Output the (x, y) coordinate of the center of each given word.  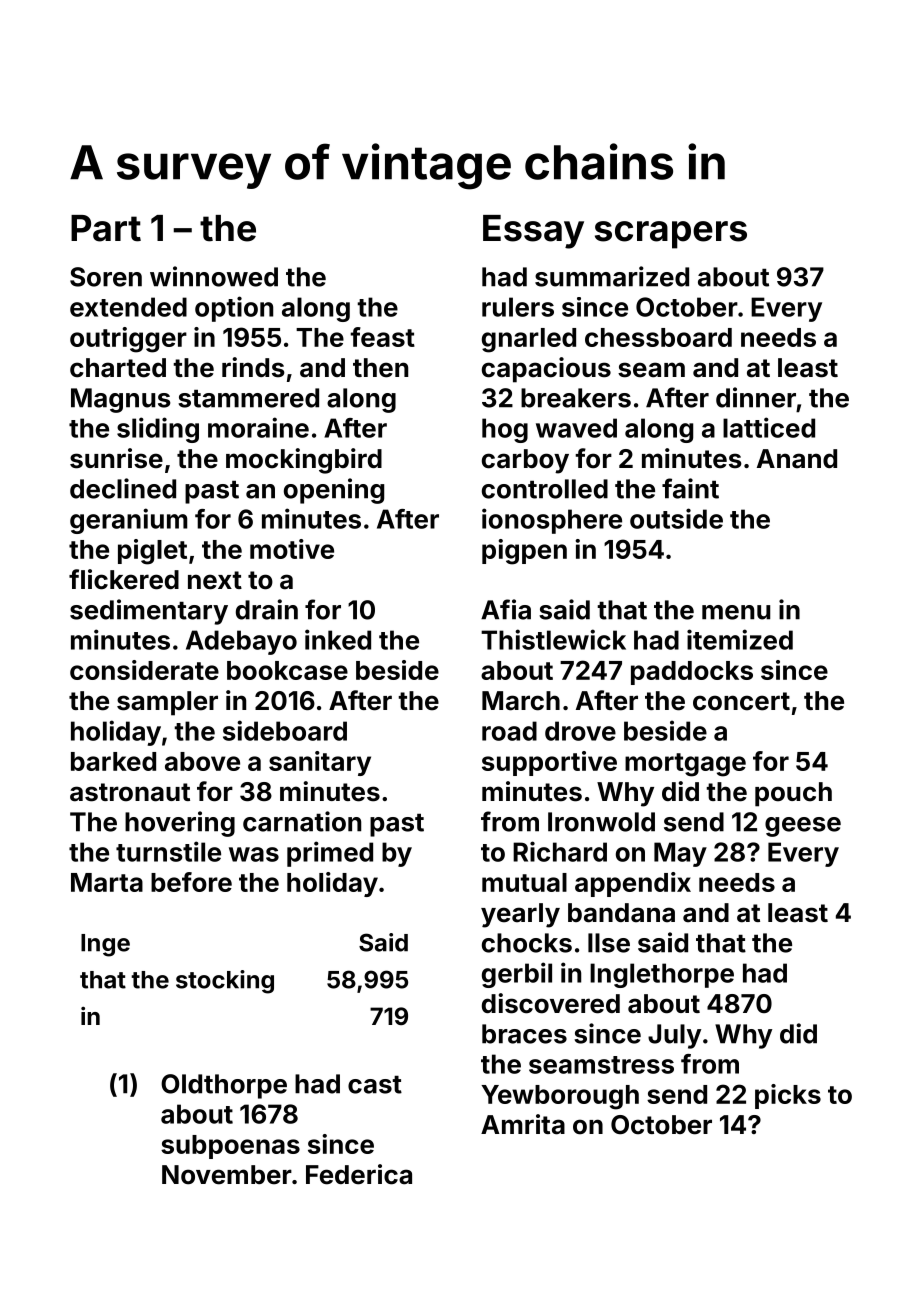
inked (338, 639)
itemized (740, 639)
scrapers (671, 235)
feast (382, 337)
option (234, 309)
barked (113, 761)
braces (524, 1034)
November (227, 1175)
